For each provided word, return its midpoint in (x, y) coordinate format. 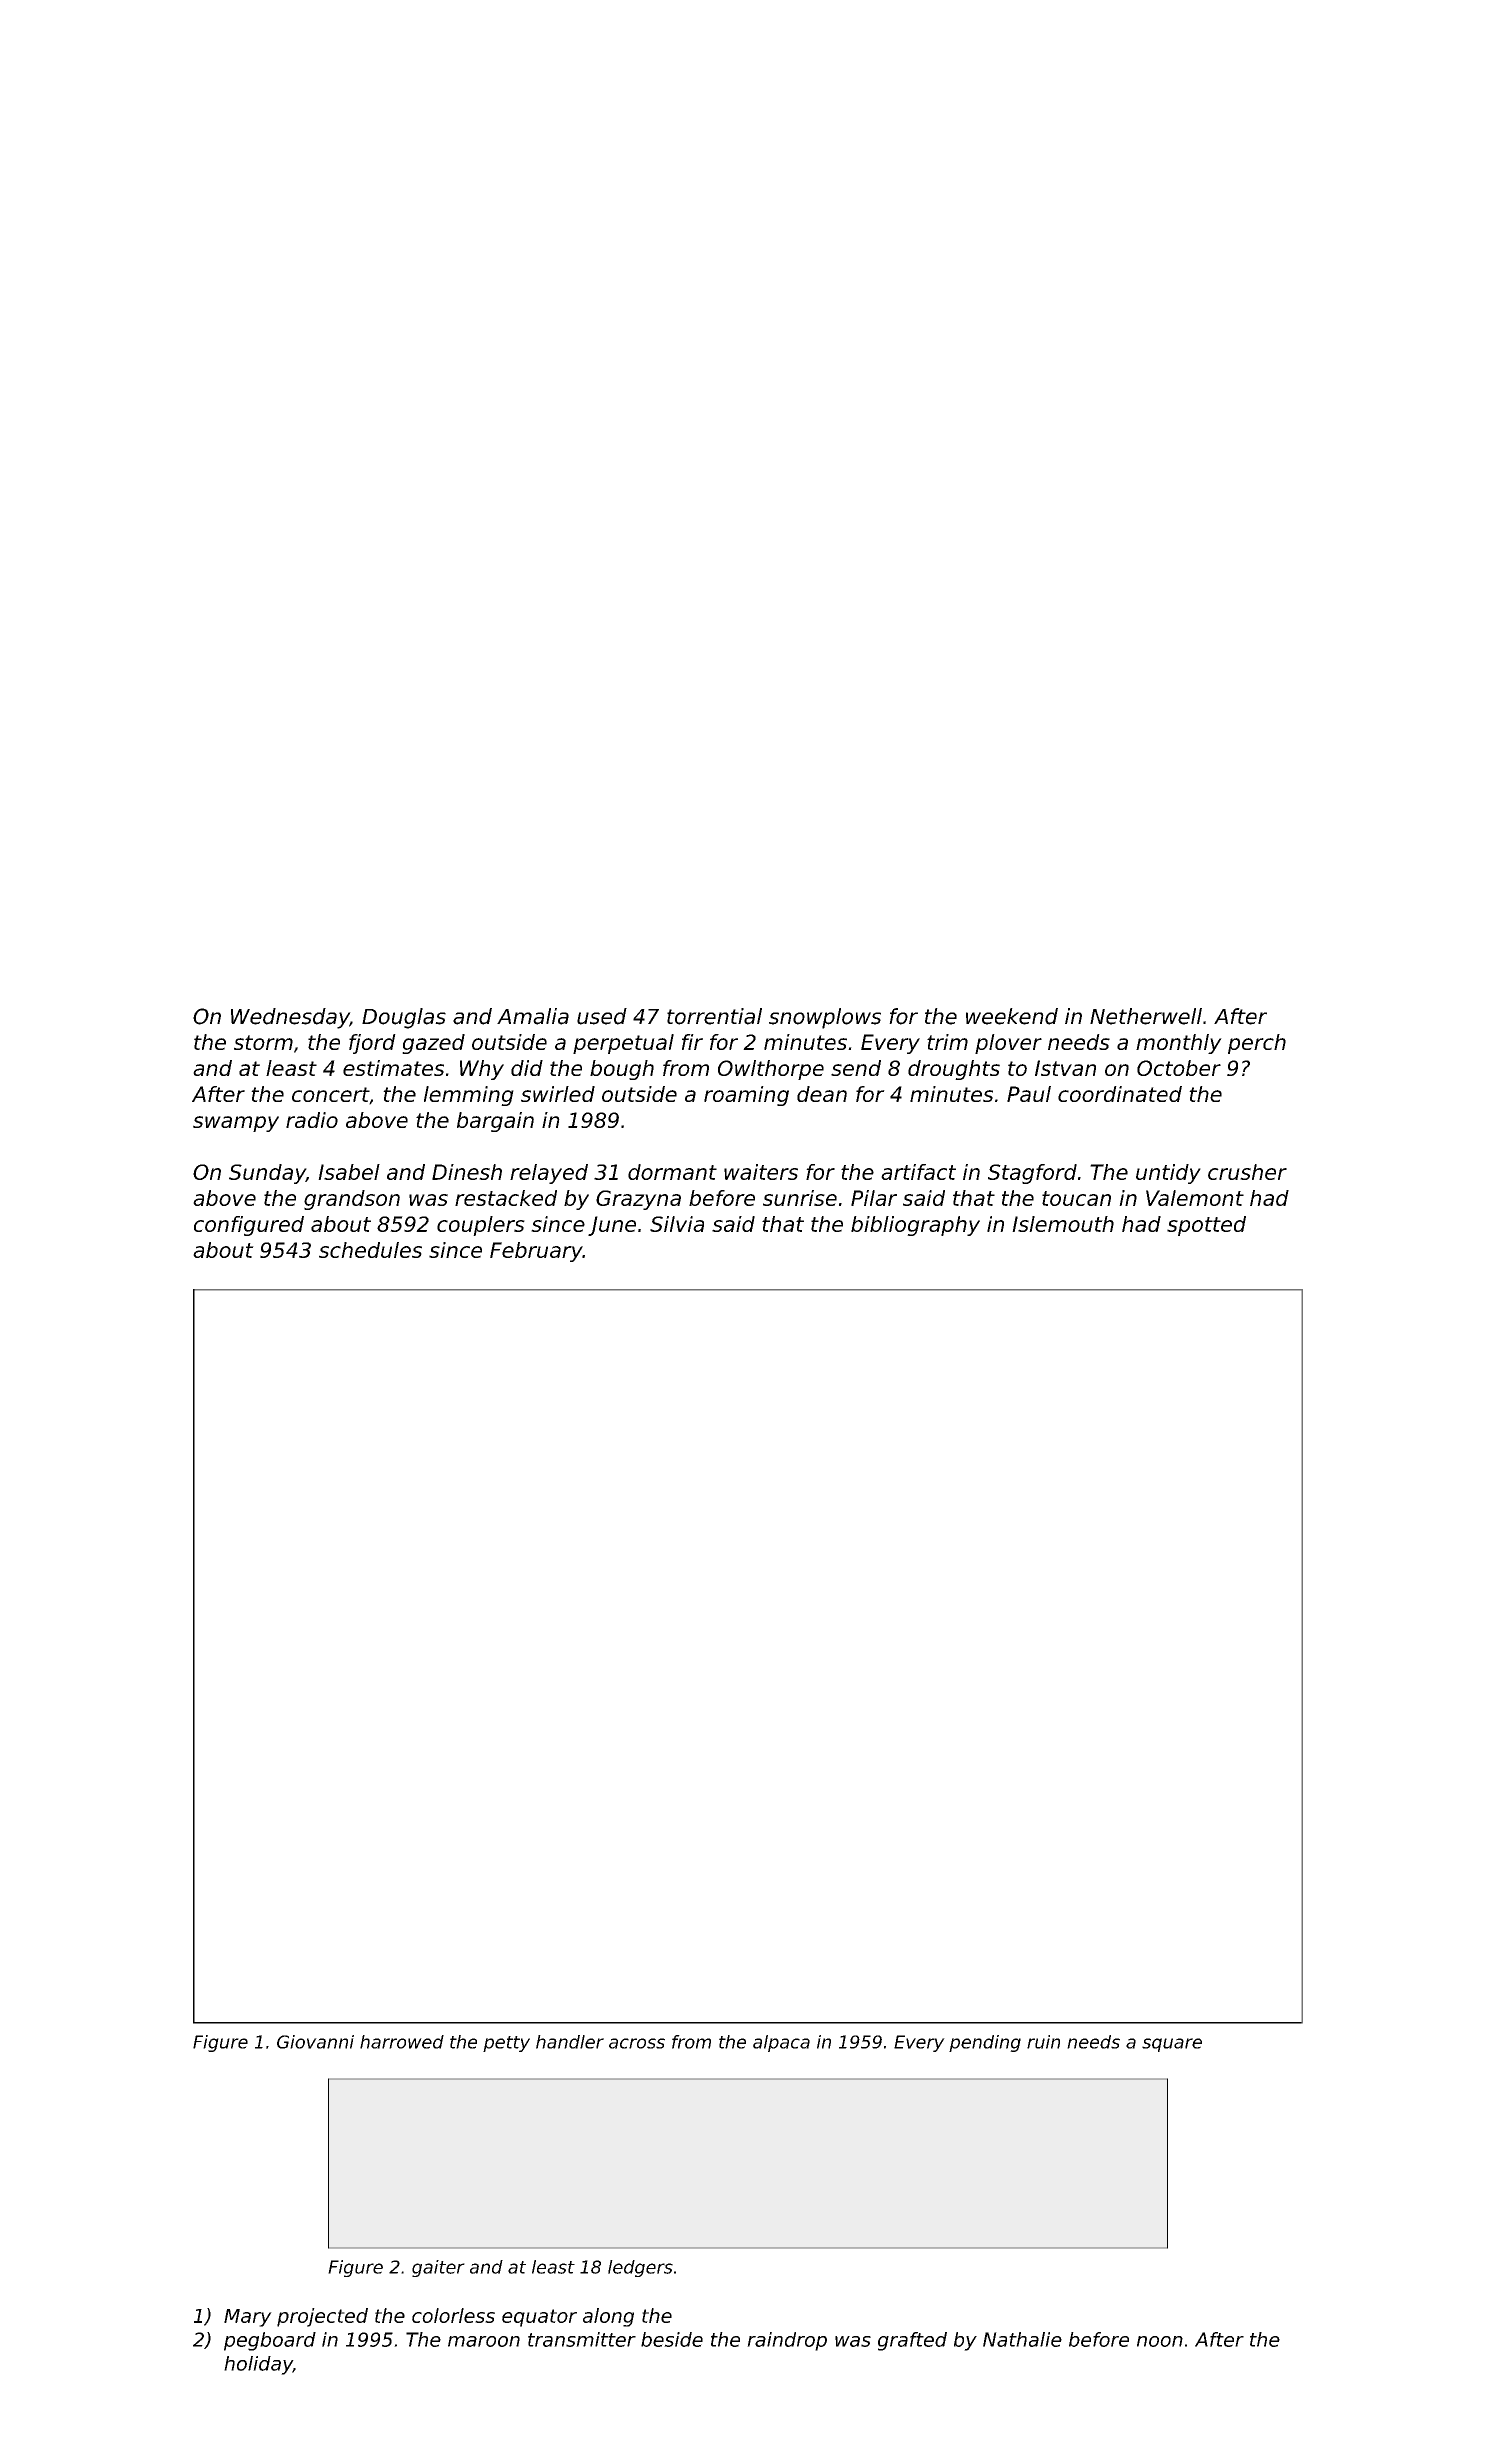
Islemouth (1063, 1224)
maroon (484, 2341)
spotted (1206, 1226)
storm (263, 1042)
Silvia (677, 1224)
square (1172, 2045)
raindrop (787, 2341)
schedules (370, 1250)
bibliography (915, 1226)
